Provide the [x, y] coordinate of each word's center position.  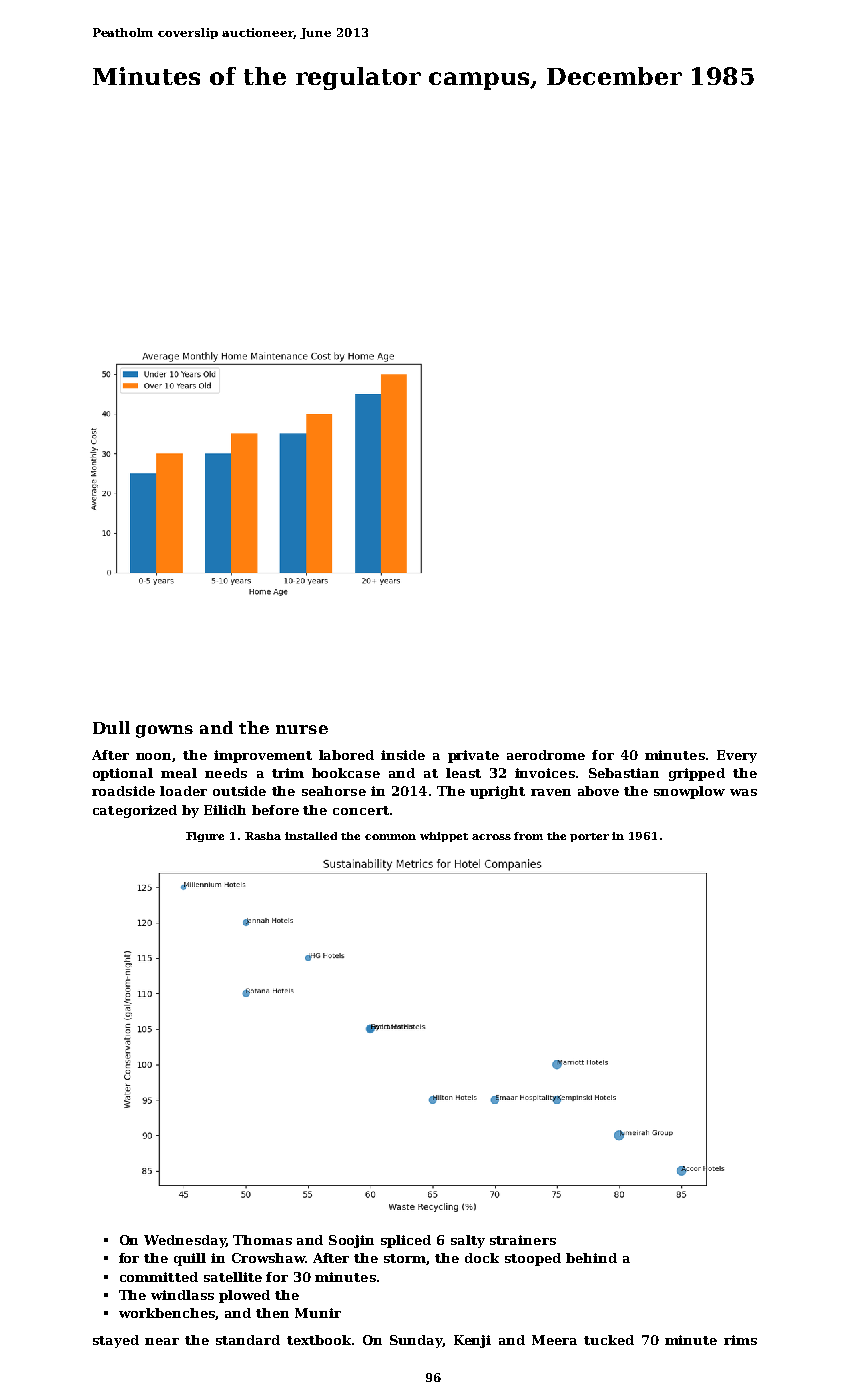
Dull [111, 727]
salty [468, 1241]
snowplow [689, 792]
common [390, 837]
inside [403, 755]
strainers [523, 1240]
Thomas [262, 1240]
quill [190, 1259]
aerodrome [546, 755]
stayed [116, 1341]
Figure [205, 837]
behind [591, 1258]
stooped [533, 1259]
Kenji [472, 1341]
